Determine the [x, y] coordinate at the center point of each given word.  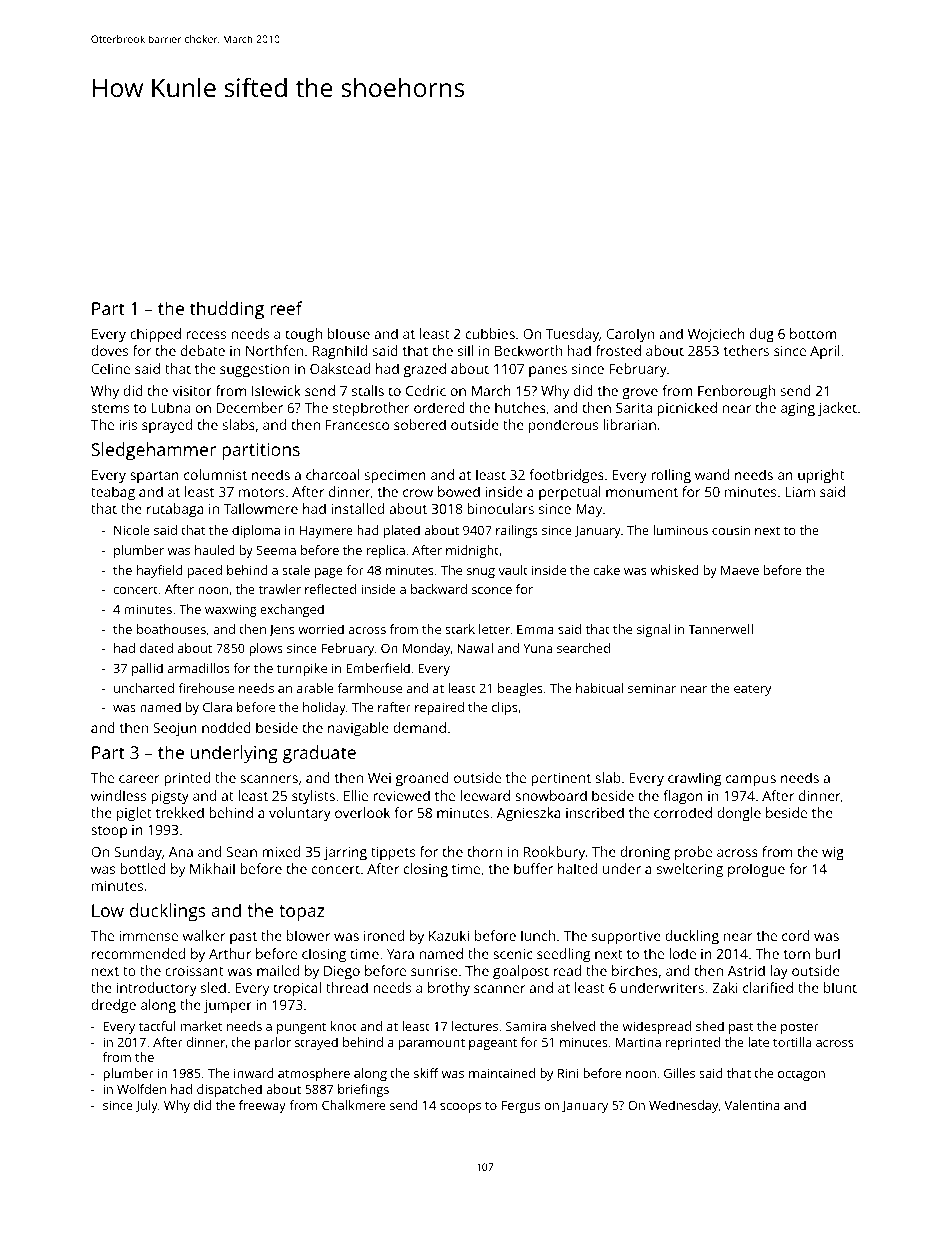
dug [762, 335]
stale [296, 570]
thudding [227, 310]
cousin [731, 530]
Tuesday [572, 335]
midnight [472, 551]
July [146, 1106]
